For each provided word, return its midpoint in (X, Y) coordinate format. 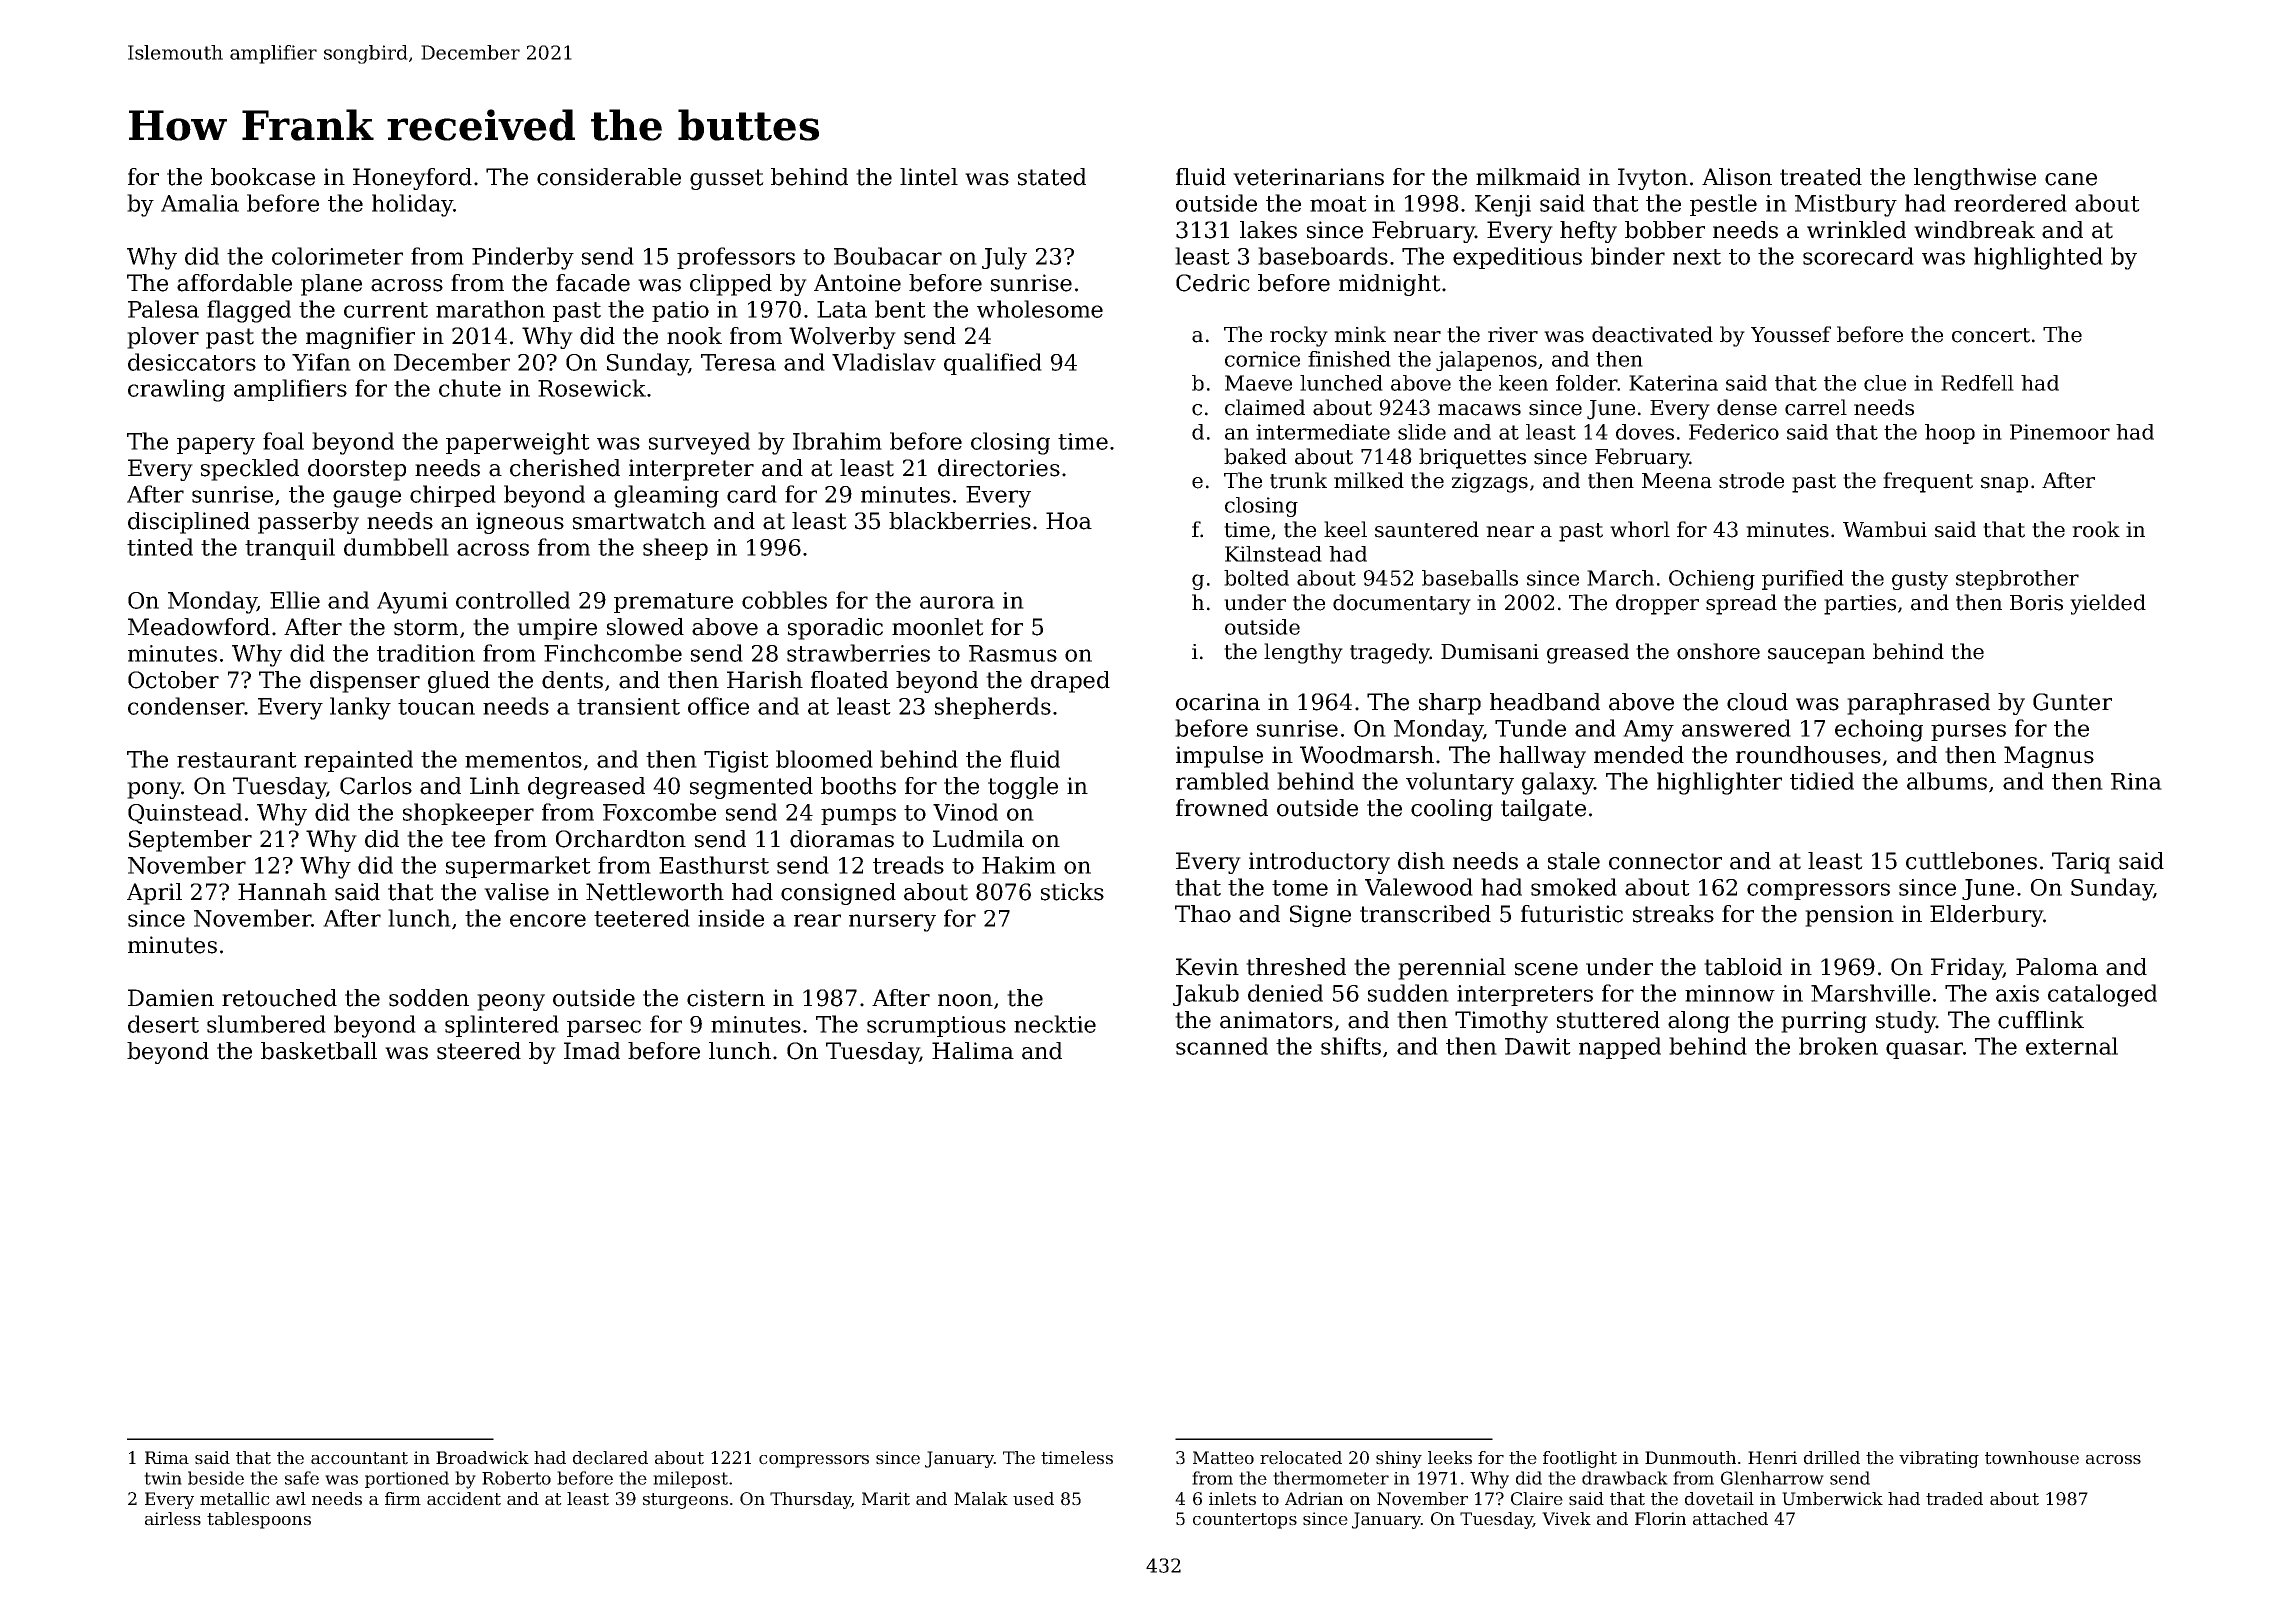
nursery (892, 923)
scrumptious (936, 1026)
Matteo (1223, 1458)
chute (470, 388)
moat (1338, 204)
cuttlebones (1971, 861)
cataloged (2102, 995)
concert (1991, 335)
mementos (523, 760)
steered (479, 1051)
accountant (359, 1458)
